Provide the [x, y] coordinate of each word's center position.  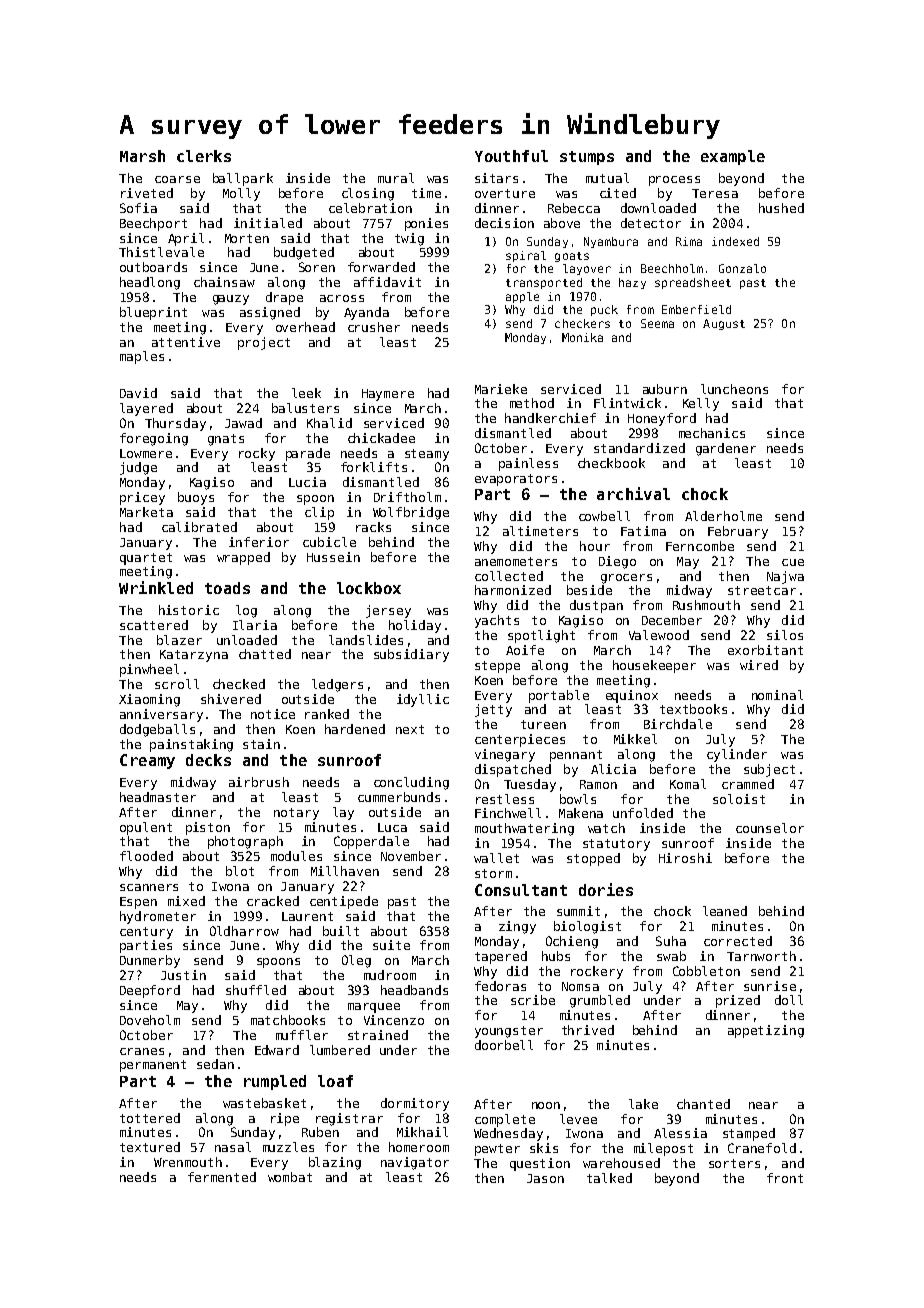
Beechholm [672, 268]
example [733, 157]
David [138, 393]
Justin [183, 975]
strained [378, 1035]
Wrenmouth [188, 1162]
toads [227, 588]
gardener [726, 449]
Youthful [511, 156]
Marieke [501, 389]
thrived [588, 1030]
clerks [204, 156]
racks [373, 527]
